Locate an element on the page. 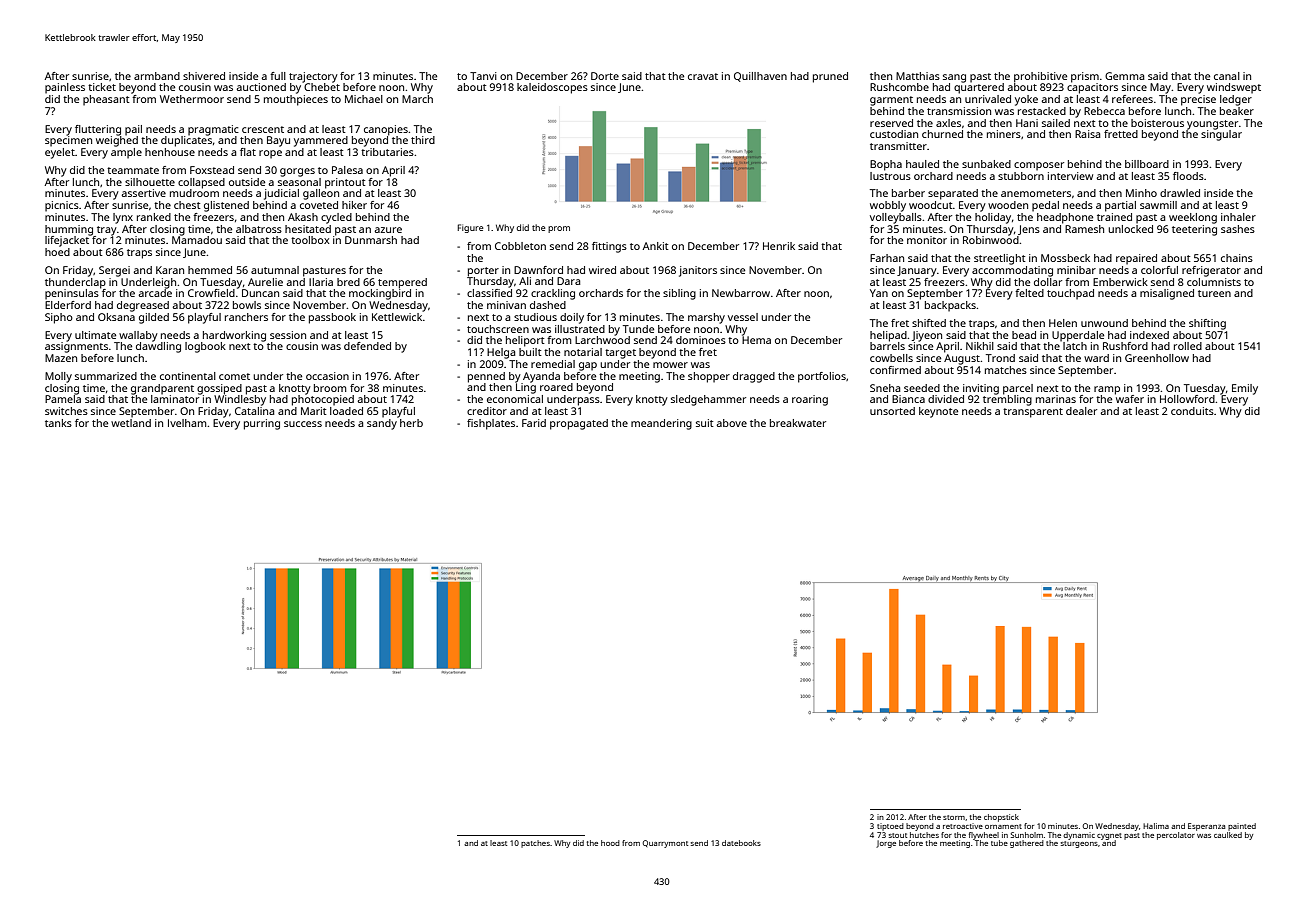 This page has width=1308, height=924. painted is located at coordinates (1242, 827).
